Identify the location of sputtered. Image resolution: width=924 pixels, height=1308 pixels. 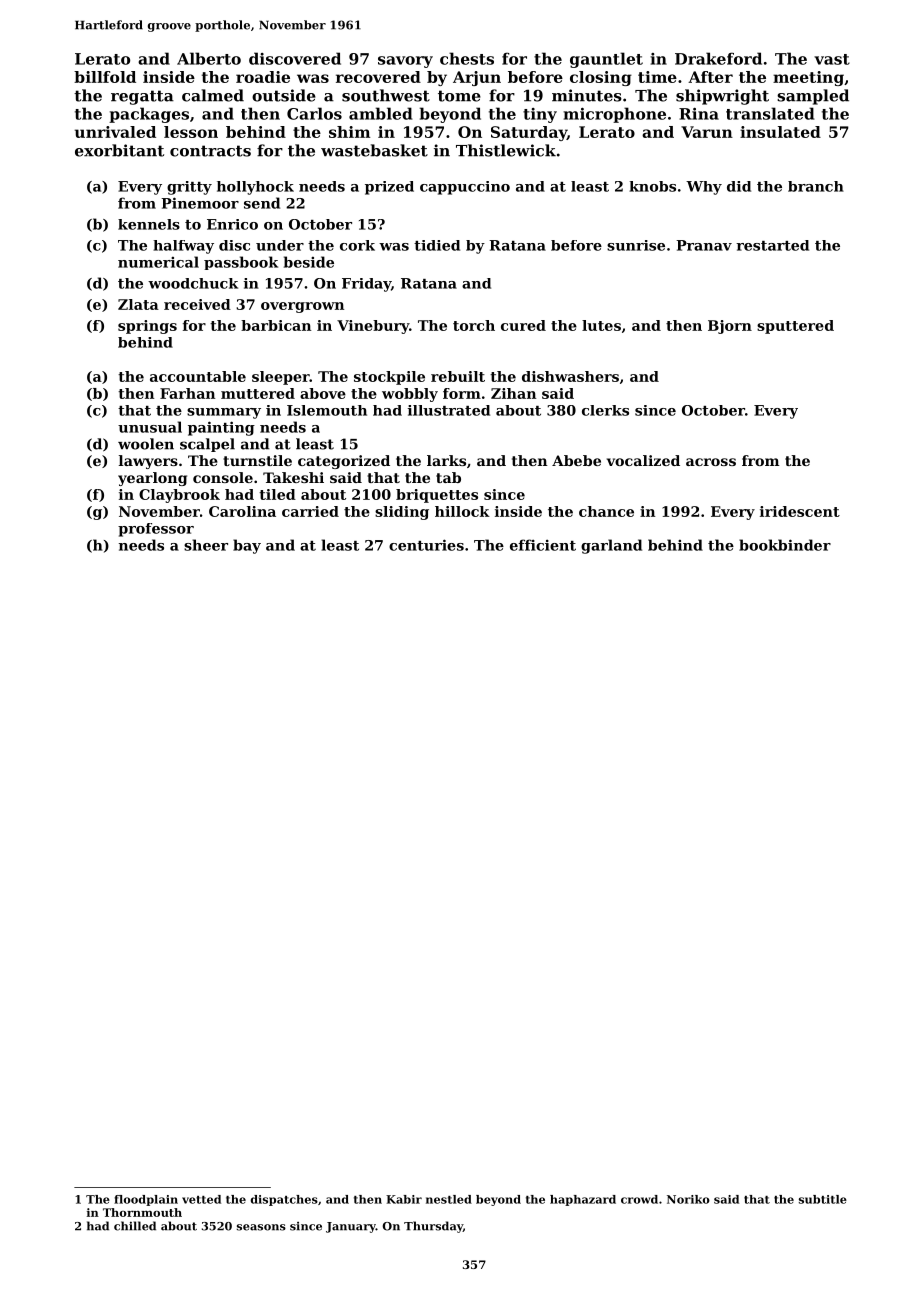
(795, 327).
